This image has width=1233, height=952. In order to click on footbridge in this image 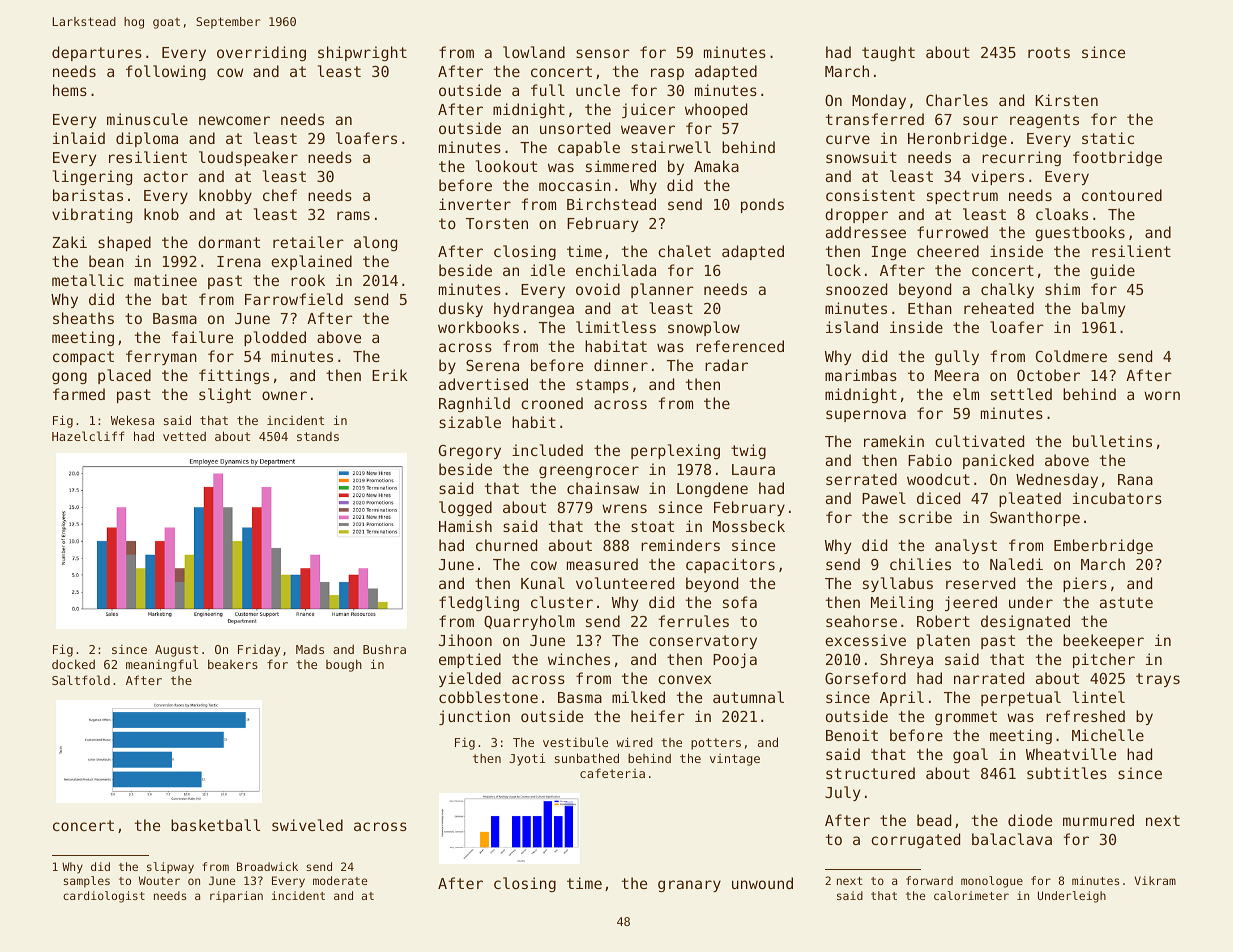, I will do `click(1117, 158)`.
